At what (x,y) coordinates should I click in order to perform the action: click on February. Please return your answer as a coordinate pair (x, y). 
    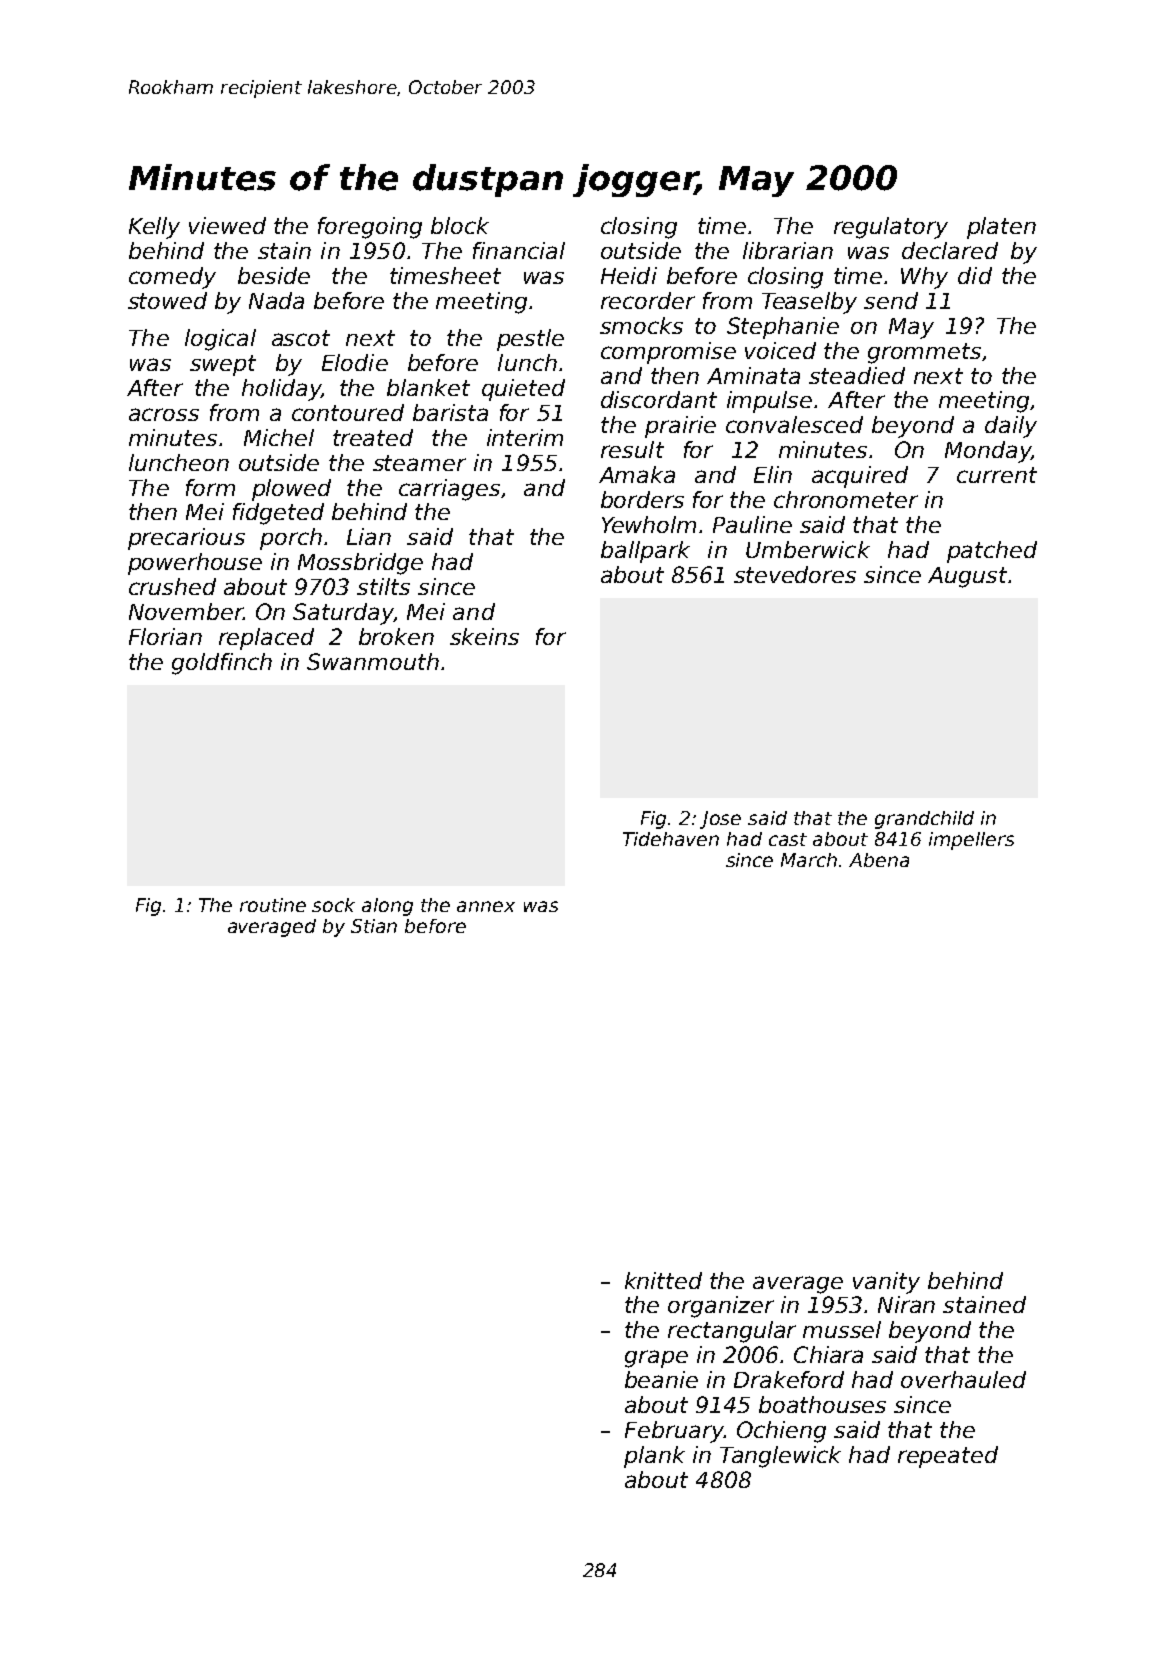
    Looking at the image, I should click on (674, 1432).
